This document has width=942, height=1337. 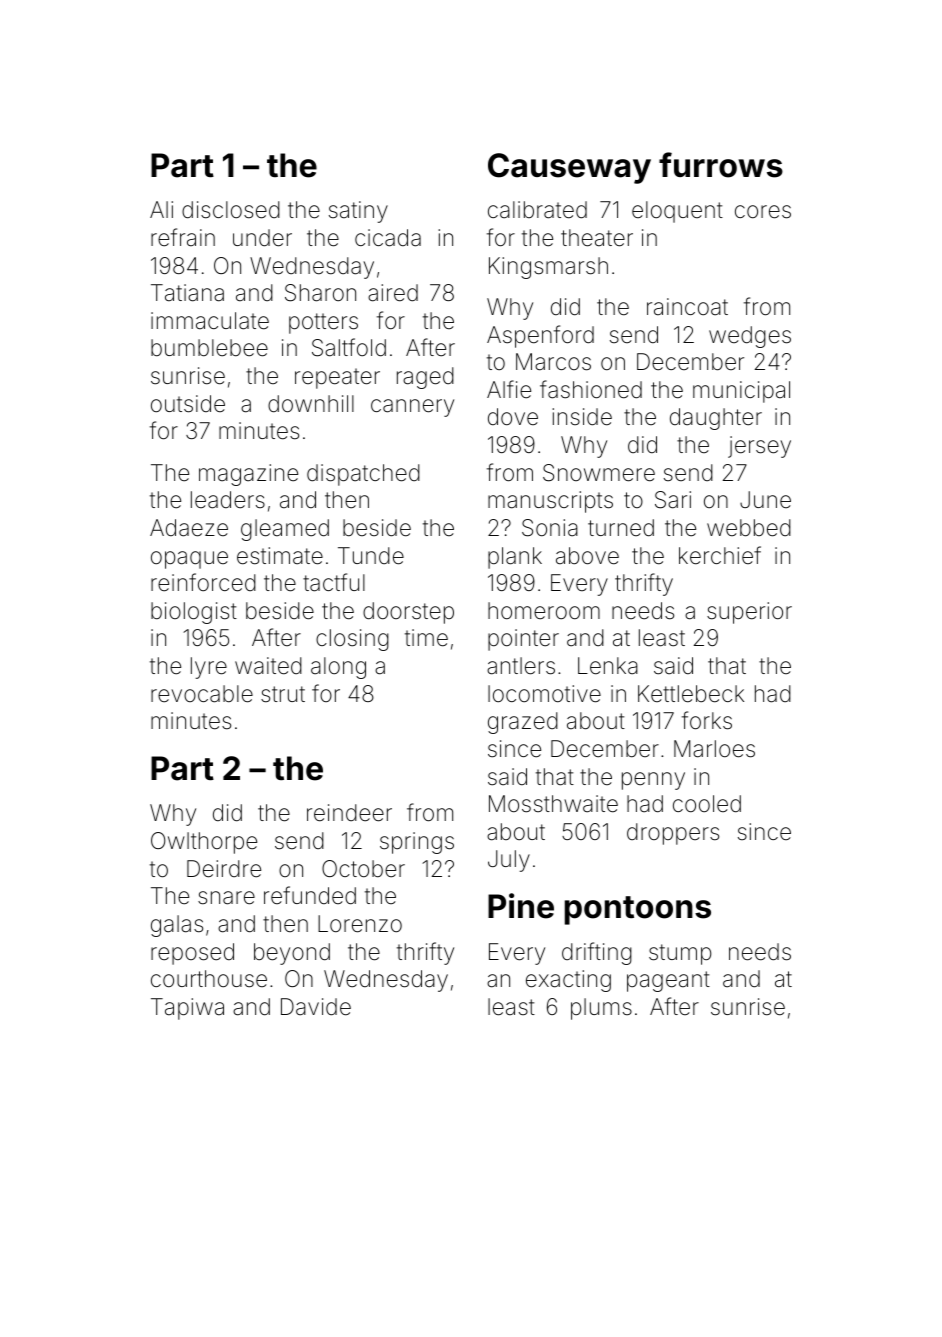 I want to click on cooled, so click(x=707, y=804).
